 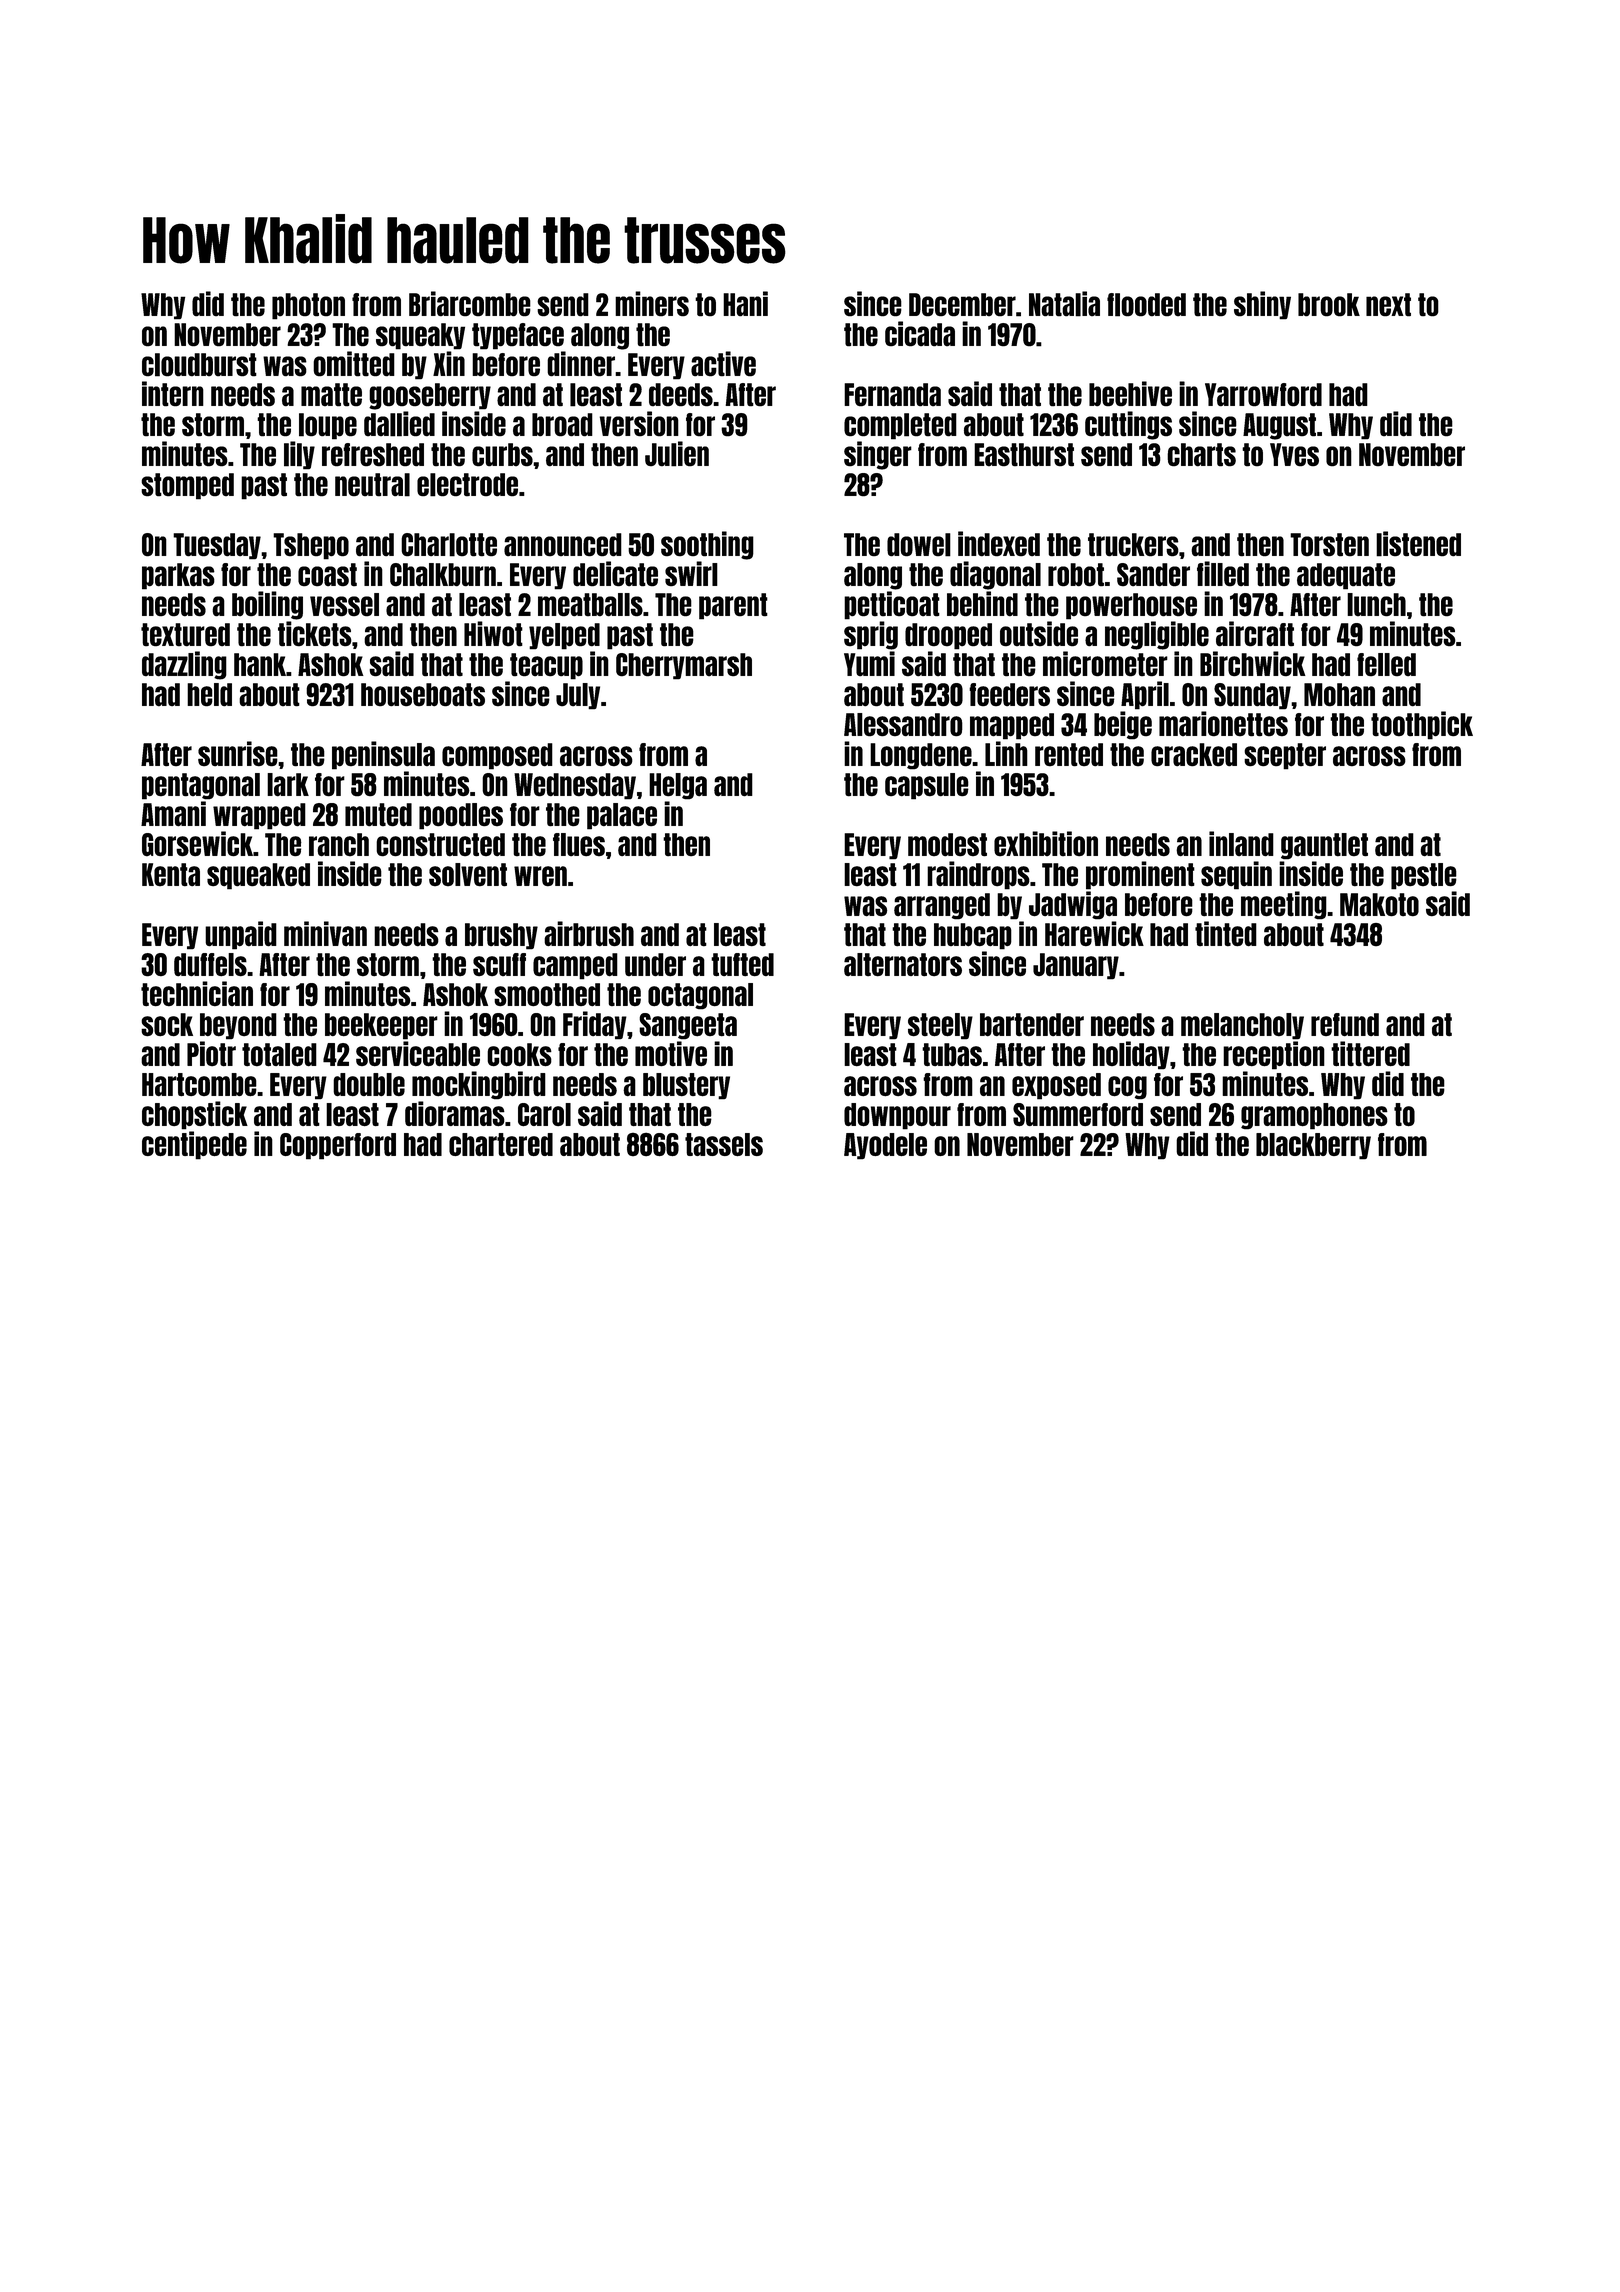 I want to click on Yarrowford, so click(x=1263, y=395).
